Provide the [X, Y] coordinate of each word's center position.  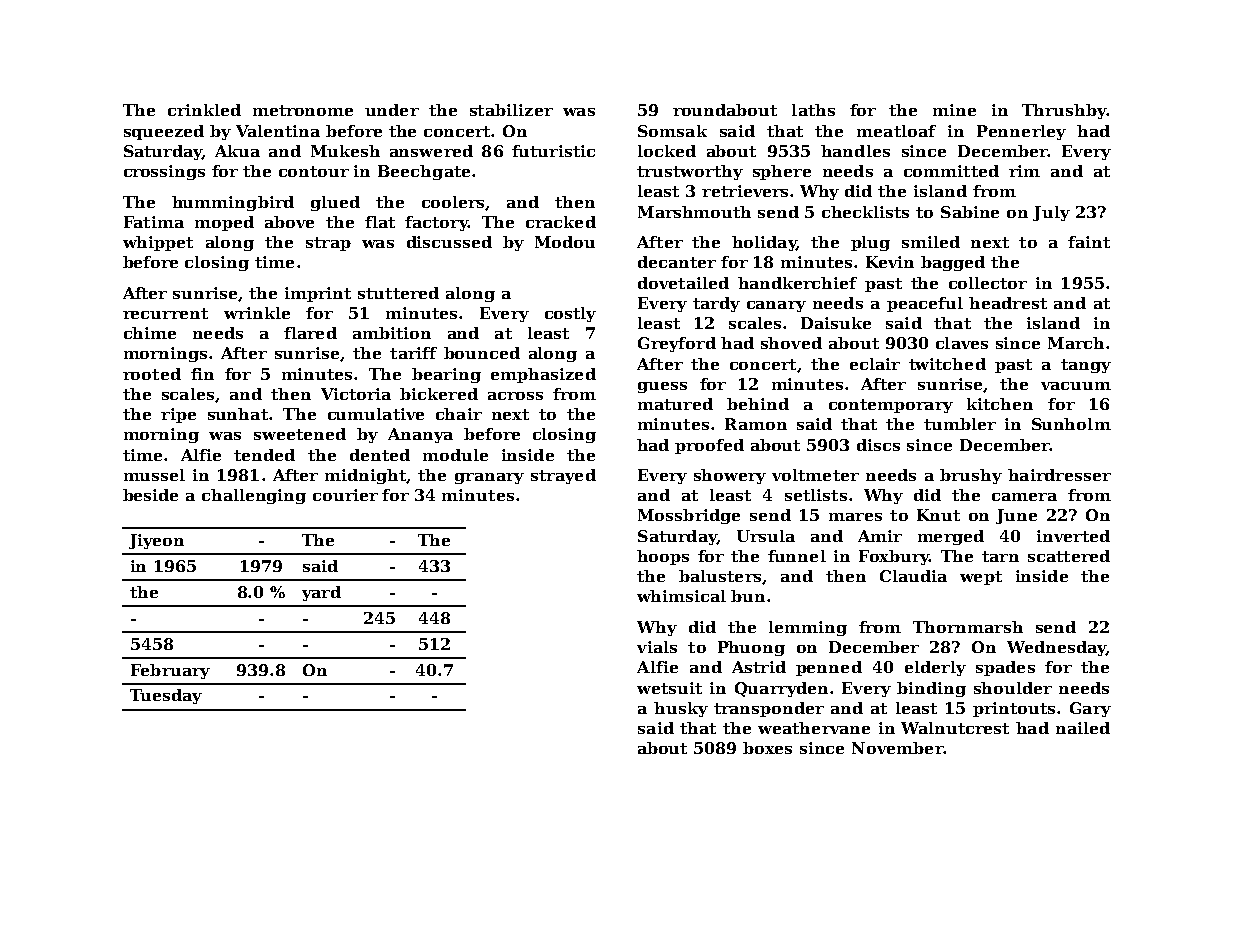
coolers [453, 202]
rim [1024, 171]
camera [1024, 497]
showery [730, 476]
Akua [237, 151]
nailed [1083, 728]
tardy [716, 304]
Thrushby [1064, 111]
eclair [875, 364]
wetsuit [669, 688]
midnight [365, 476]
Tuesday [166, 696]
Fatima [154, 222]
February [170, 671]
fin [202, 374]
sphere [782, 172]
